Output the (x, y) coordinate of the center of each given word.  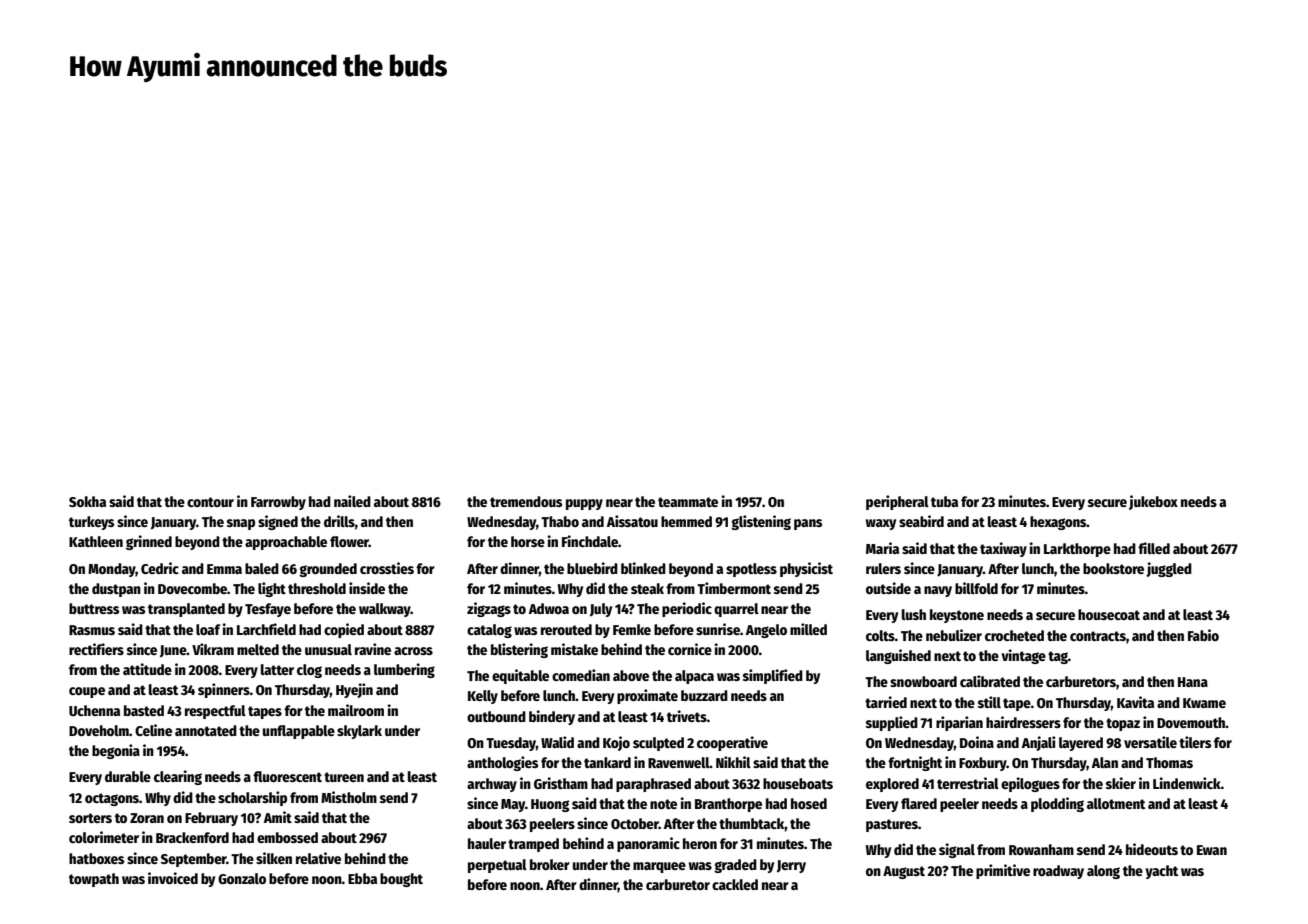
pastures (892, 825)
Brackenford (192, 837)
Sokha (87, 501)
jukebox (1153, 502)
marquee (659, 867)
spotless (751, 570)
